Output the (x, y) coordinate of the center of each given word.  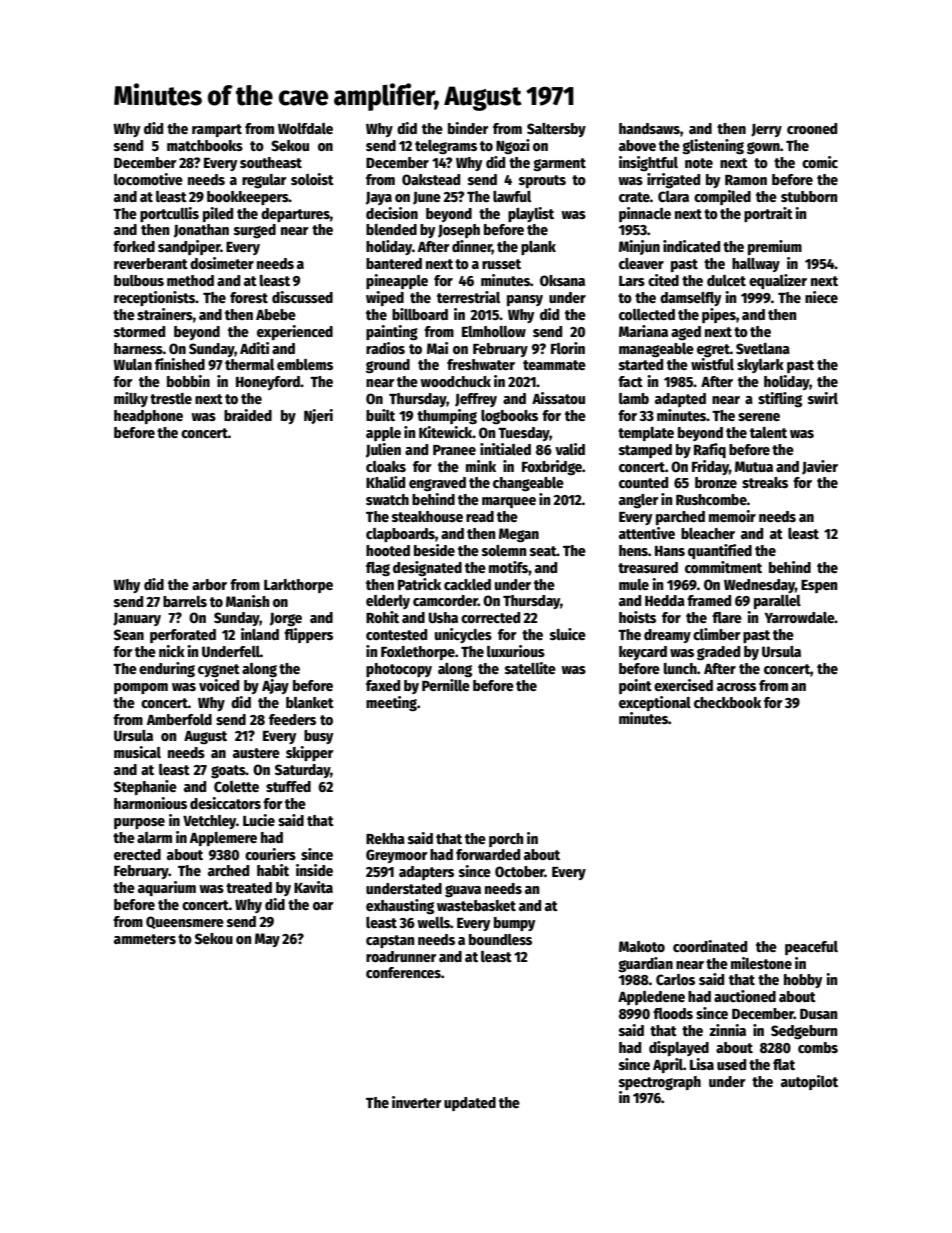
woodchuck (455, 381)
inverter (417, 1102)
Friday (710, 467)
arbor (209, 584)
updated (470, 1104)
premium (775, 247)
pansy (525, 300)
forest (249, 297)
